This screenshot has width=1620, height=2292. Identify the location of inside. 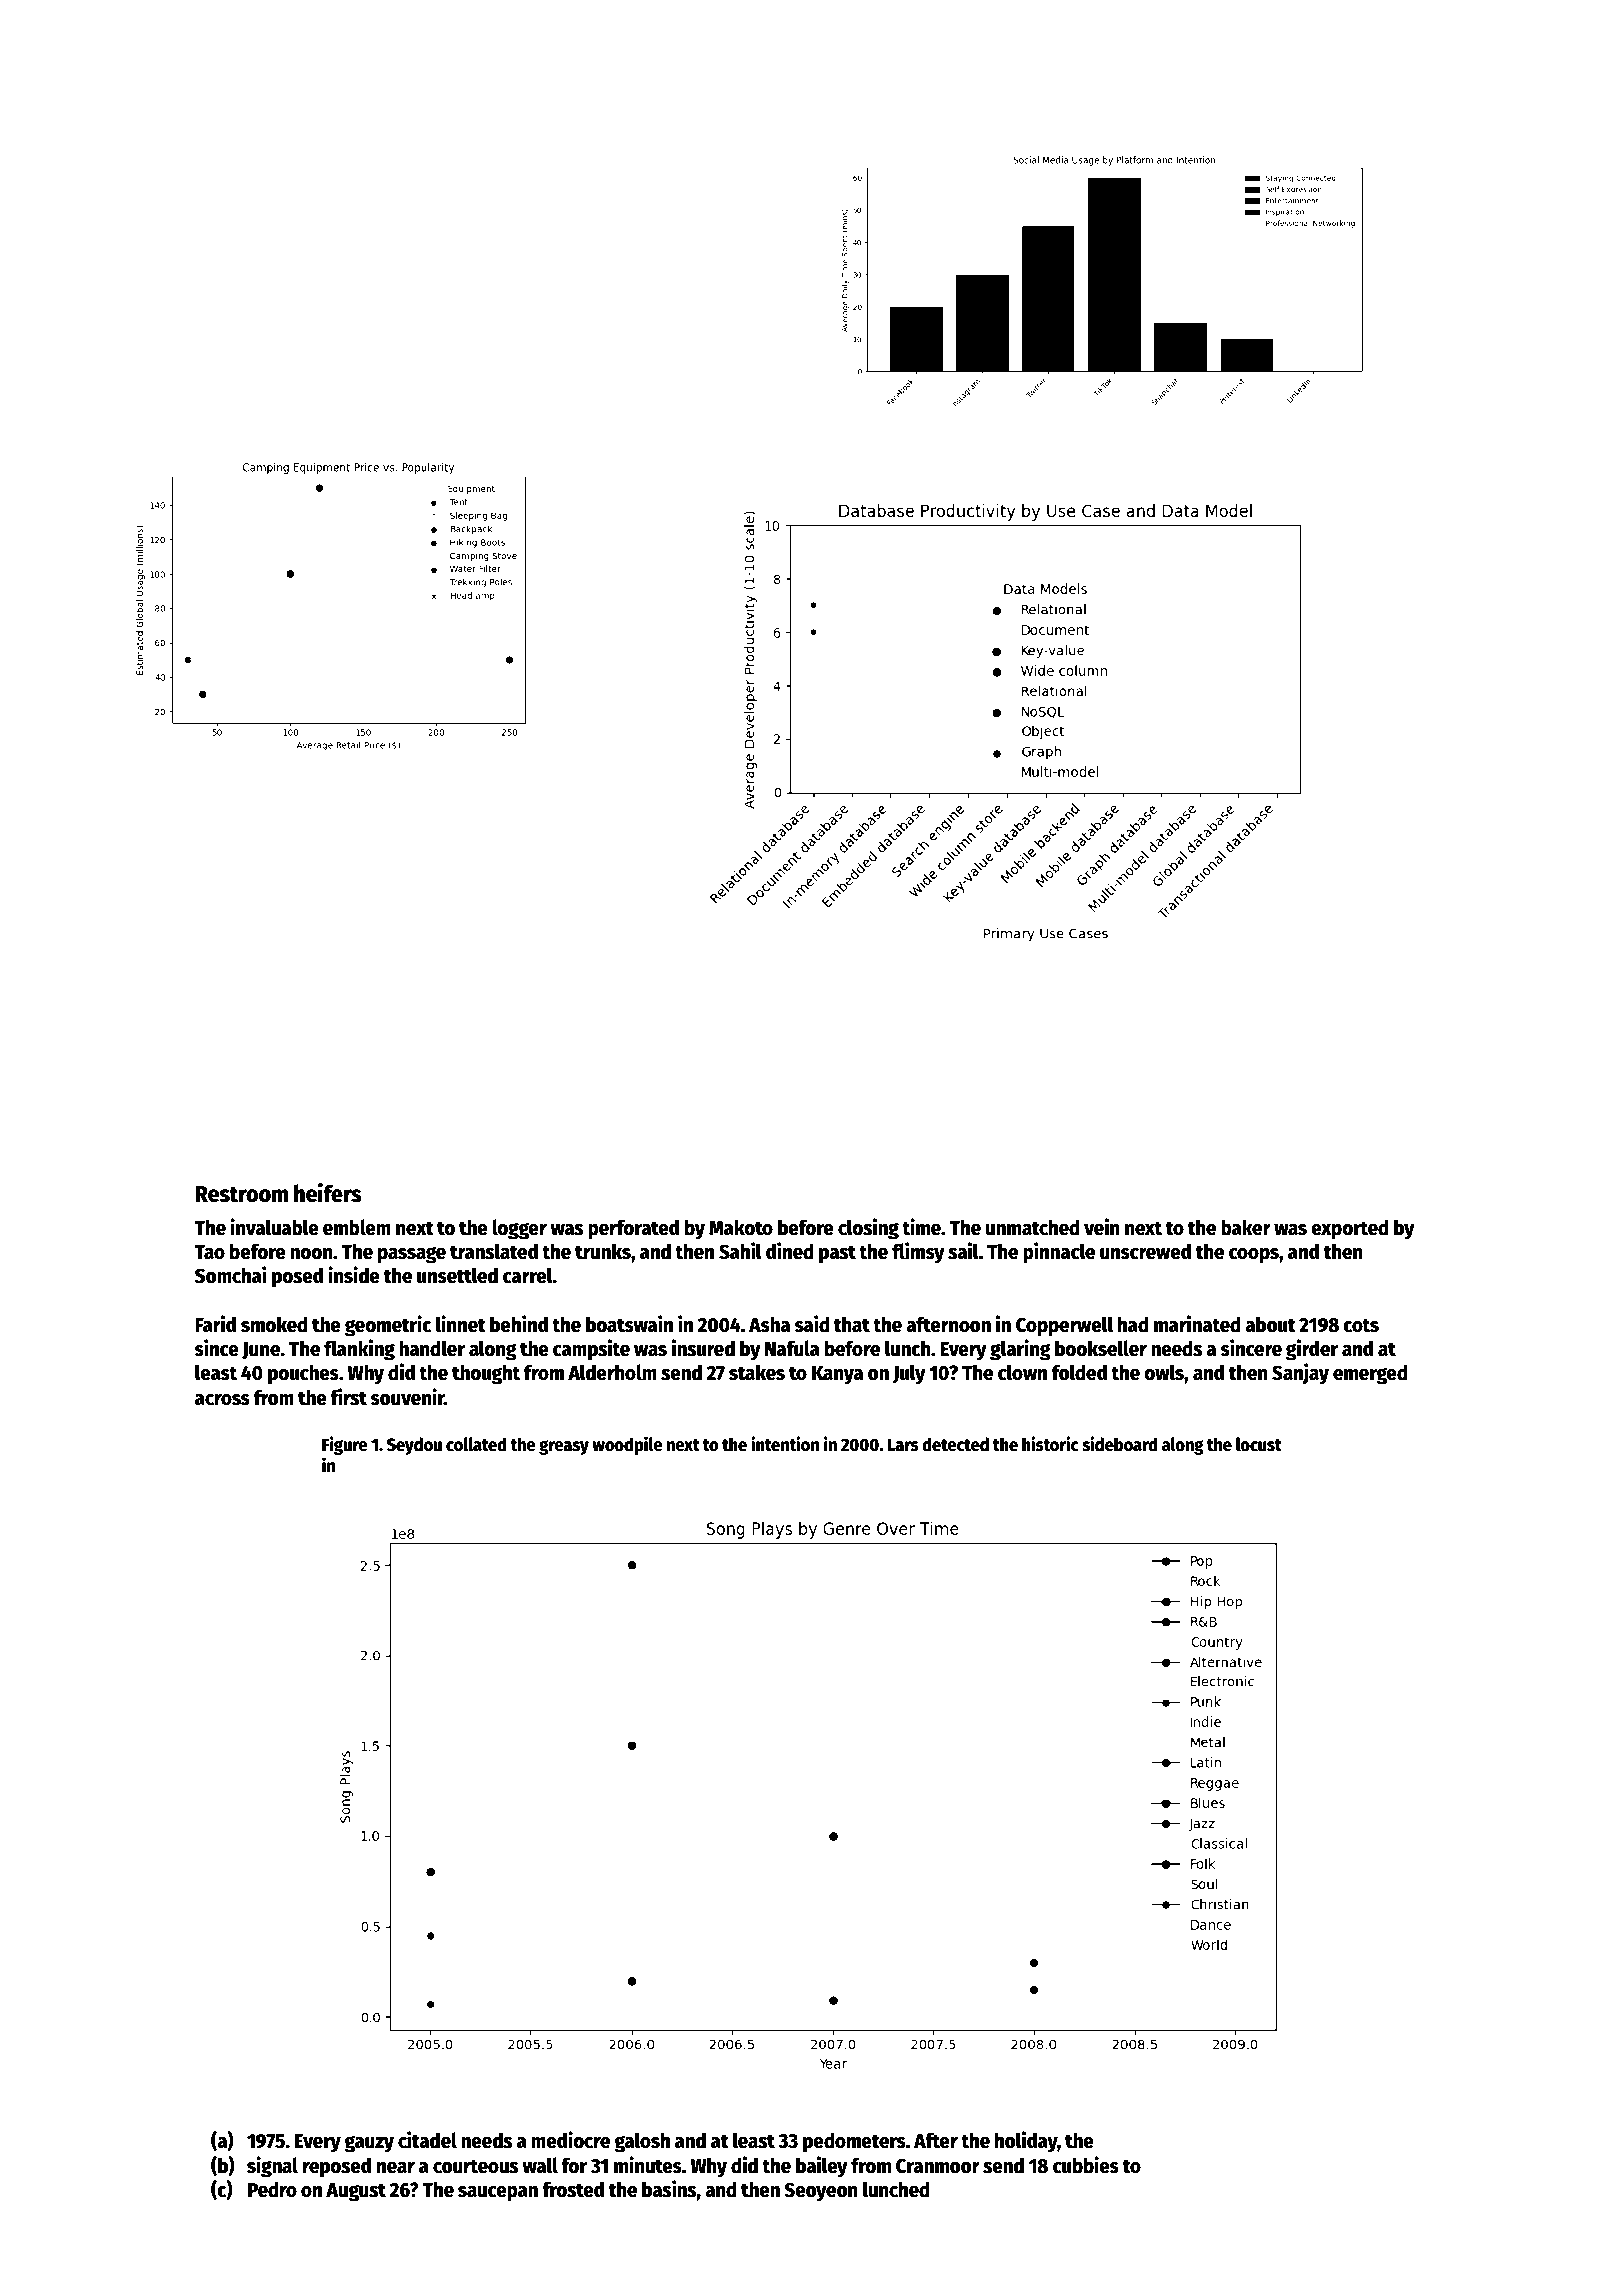
(354, 1275).
